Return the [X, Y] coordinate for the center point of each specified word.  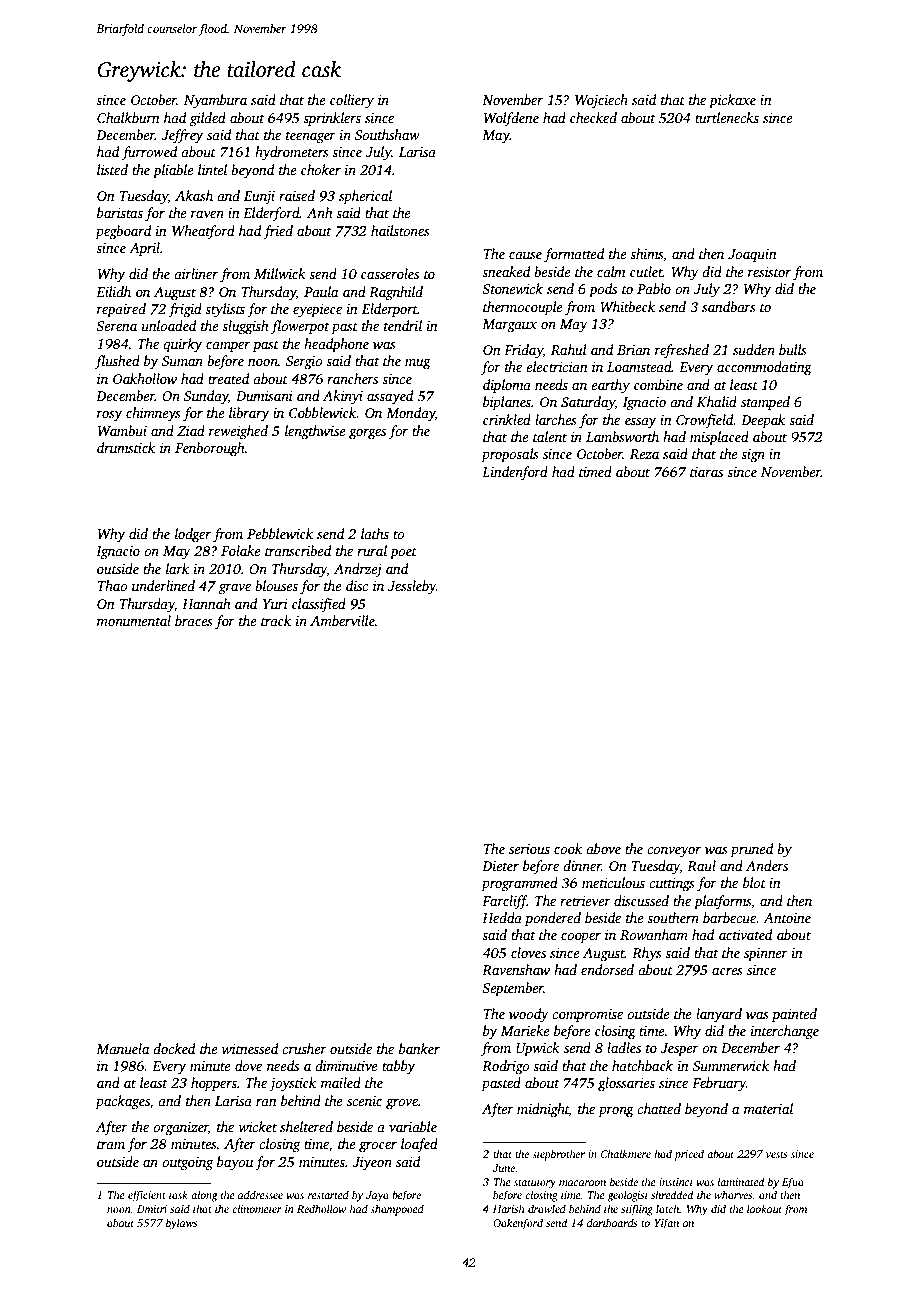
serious [529, 849]
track [276, 620]
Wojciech [601, 101]
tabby [398, 1067]
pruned [751, 850]
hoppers [214, 1084]
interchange [785, 1032]
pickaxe [732, 101]
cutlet [646, 271]
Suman [182, 361]
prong [616, 1112]
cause [525, 255]
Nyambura [215, 101]
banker [419, 1048]
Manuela [123, 1048]
